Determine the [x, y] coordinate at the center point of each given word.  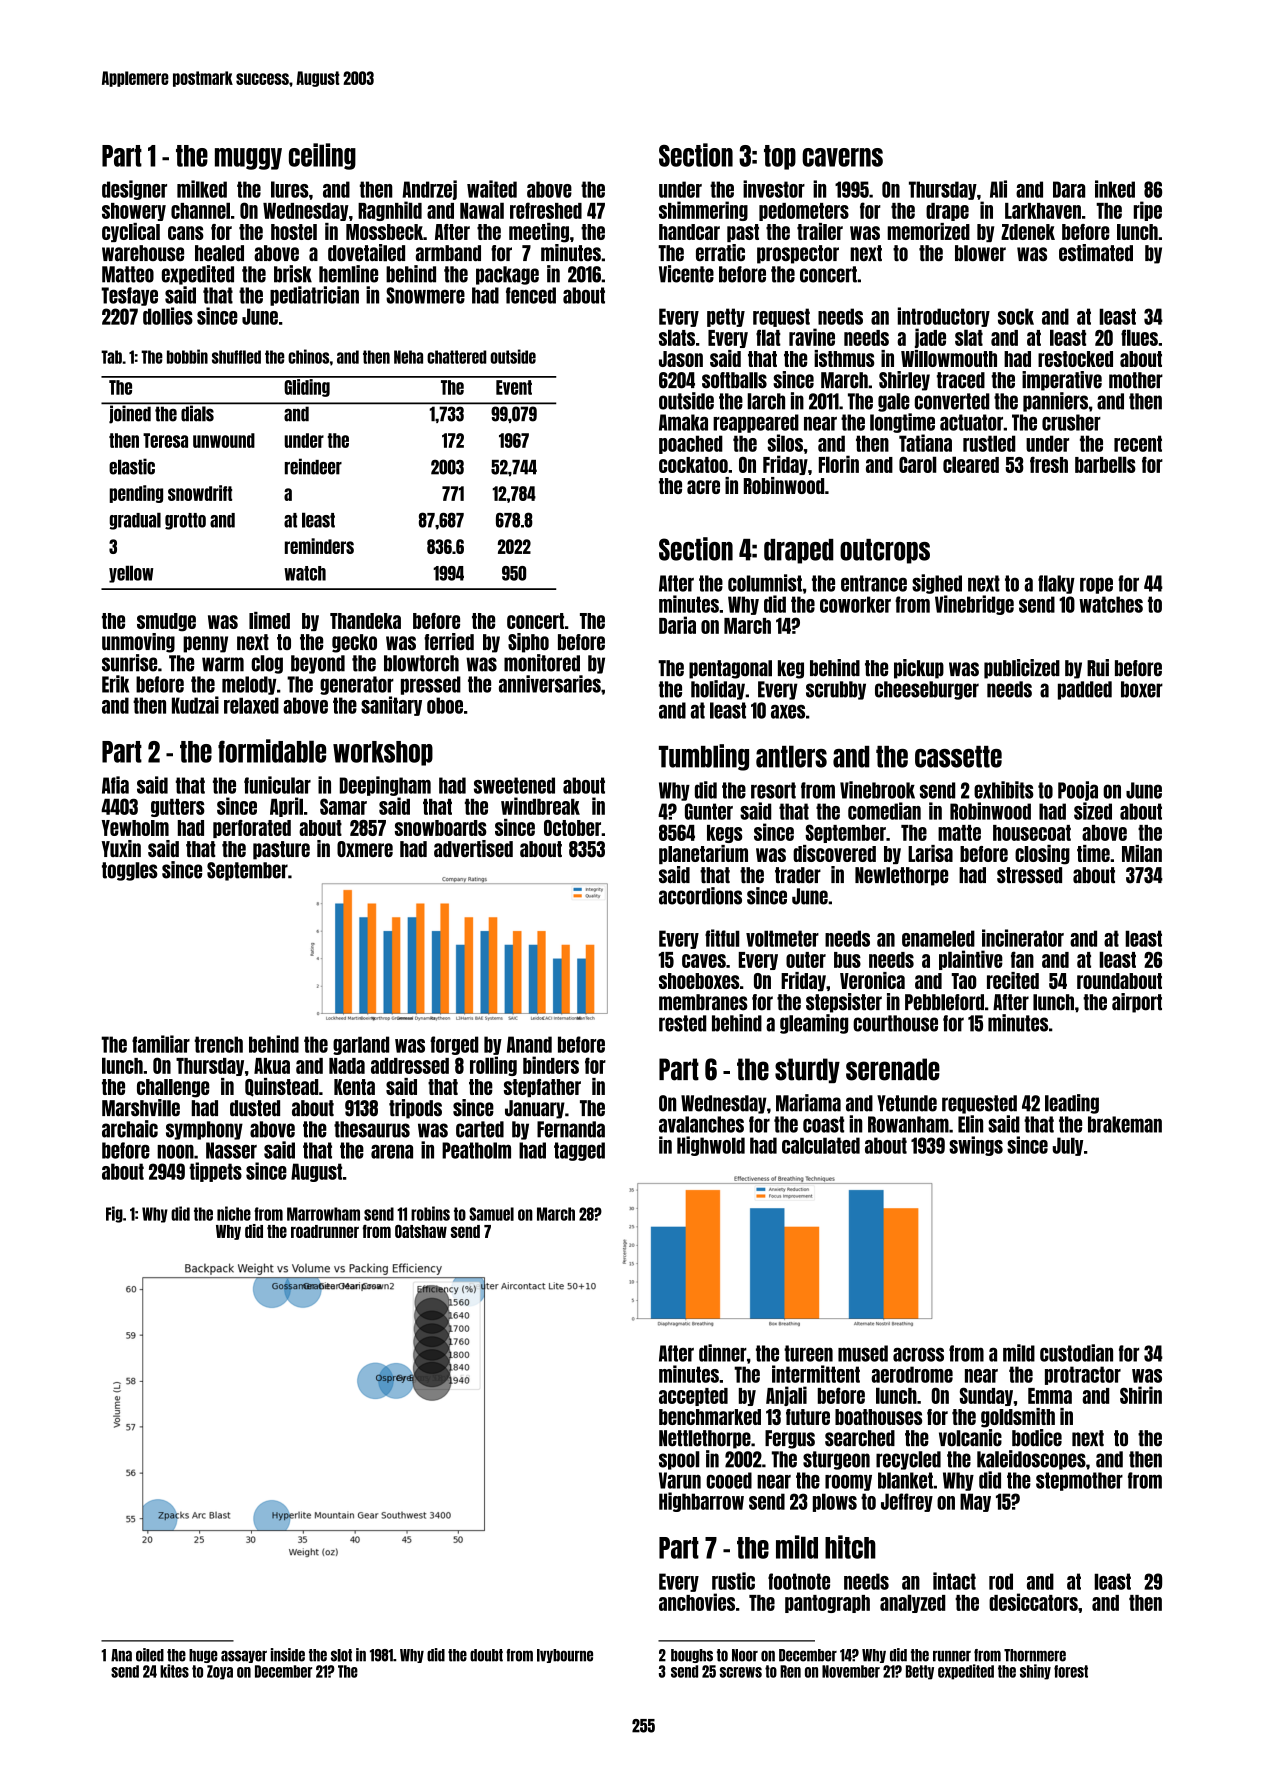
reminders [319, 546]
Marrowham [323, 1214]
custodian [1076, 1353]
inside [288, 1655]
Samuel [491, 1214]
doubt [486, 1655]
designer [134, 190]
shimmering [703, 211]
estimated [1096, 253]
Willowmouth [949, 358]
